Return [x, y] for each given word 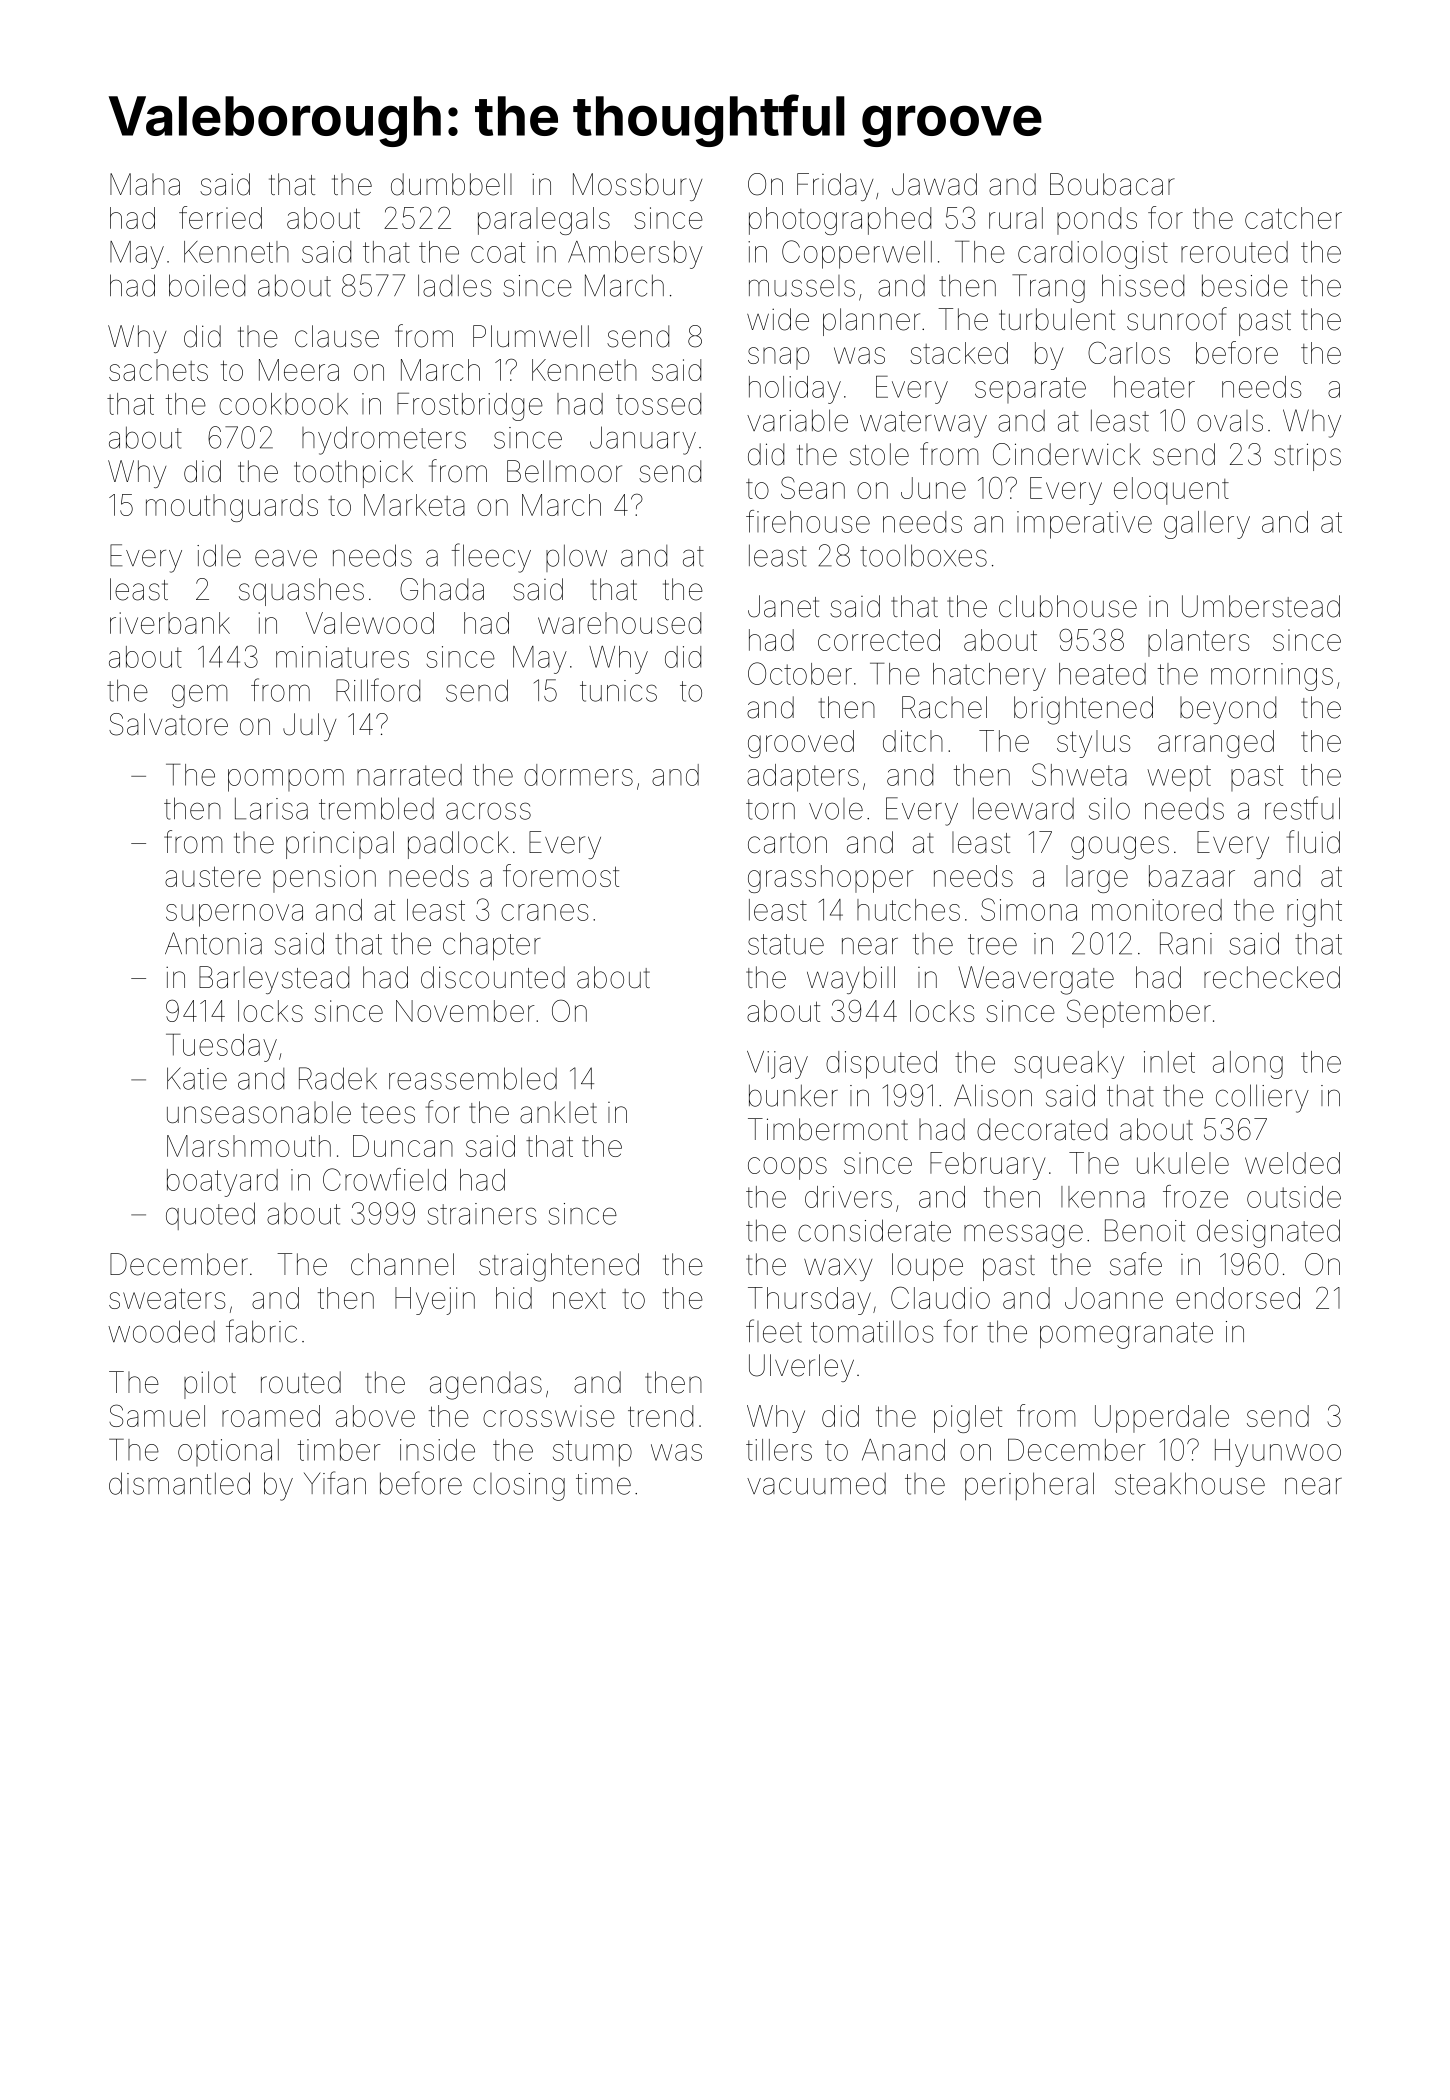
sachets [158, 370]
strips [1307, 457]
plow [576, 558]
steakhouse [1190, 1483]
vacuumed [816, 1484]
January [643, 440]
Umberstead [1261, 606]
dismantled [179, 1483]
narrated [409, 775]
